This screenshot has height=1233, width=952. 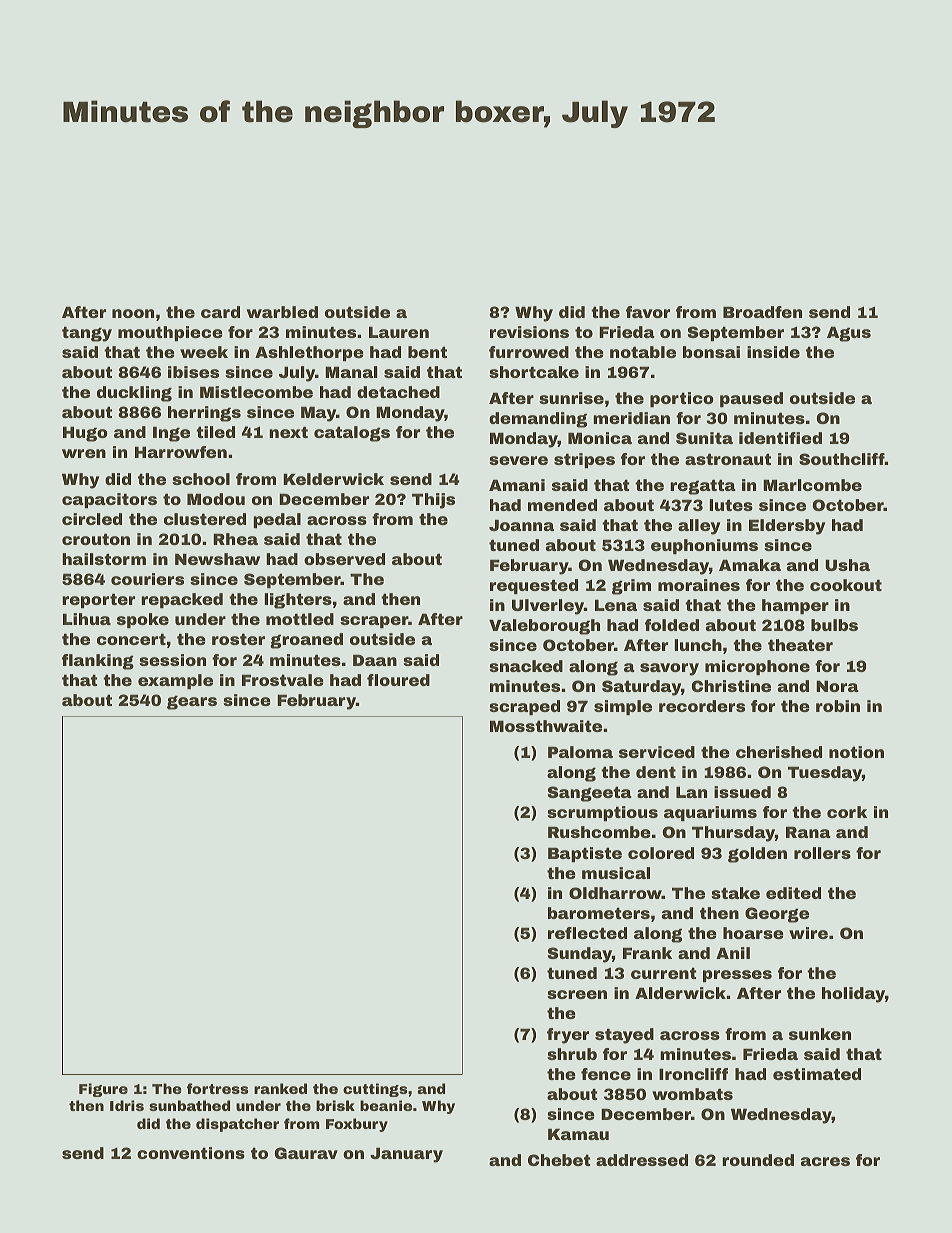 I want to click on scraper, so click(x=374, y=622).
